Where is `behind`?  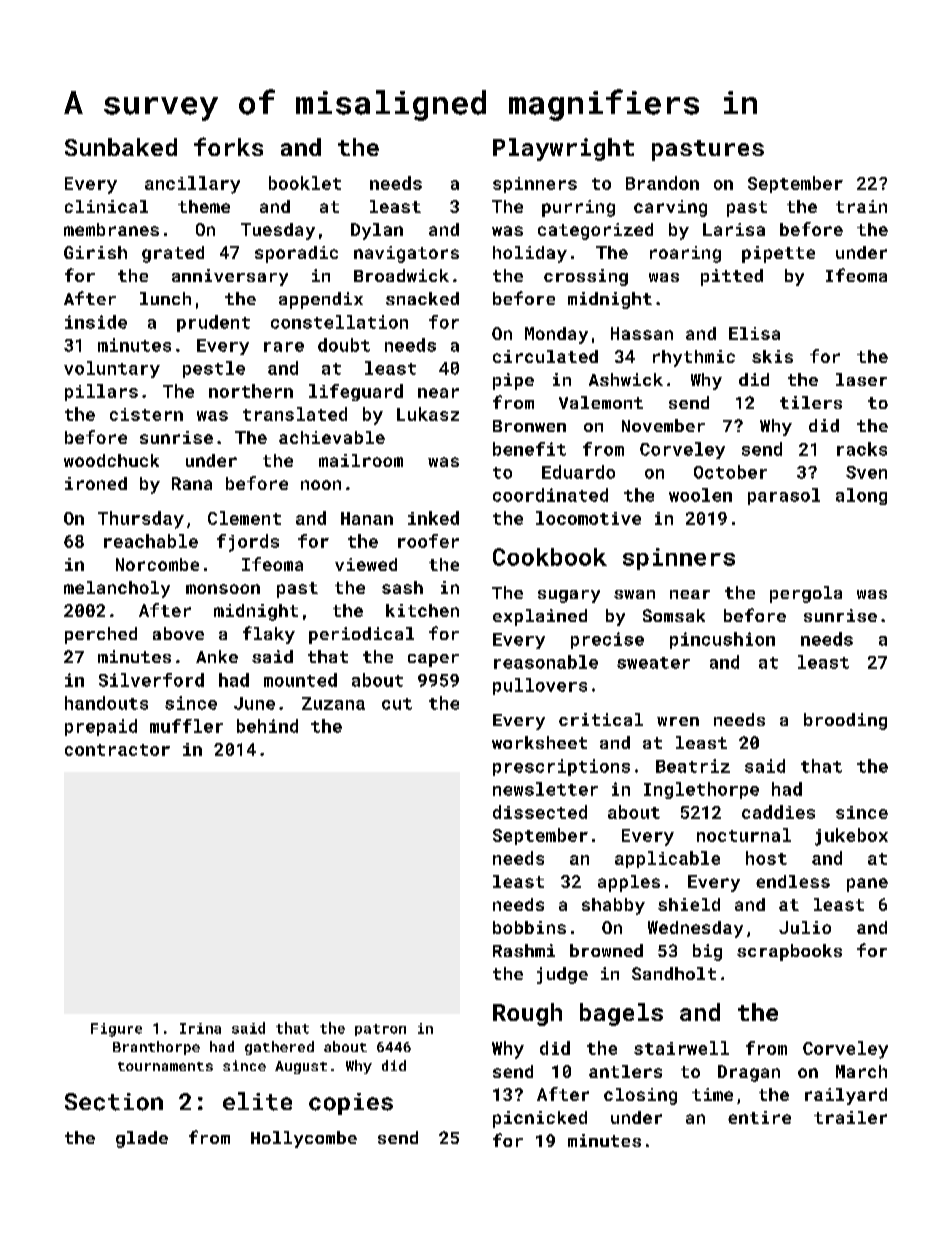
behind is located at coordinates (267, 726).
